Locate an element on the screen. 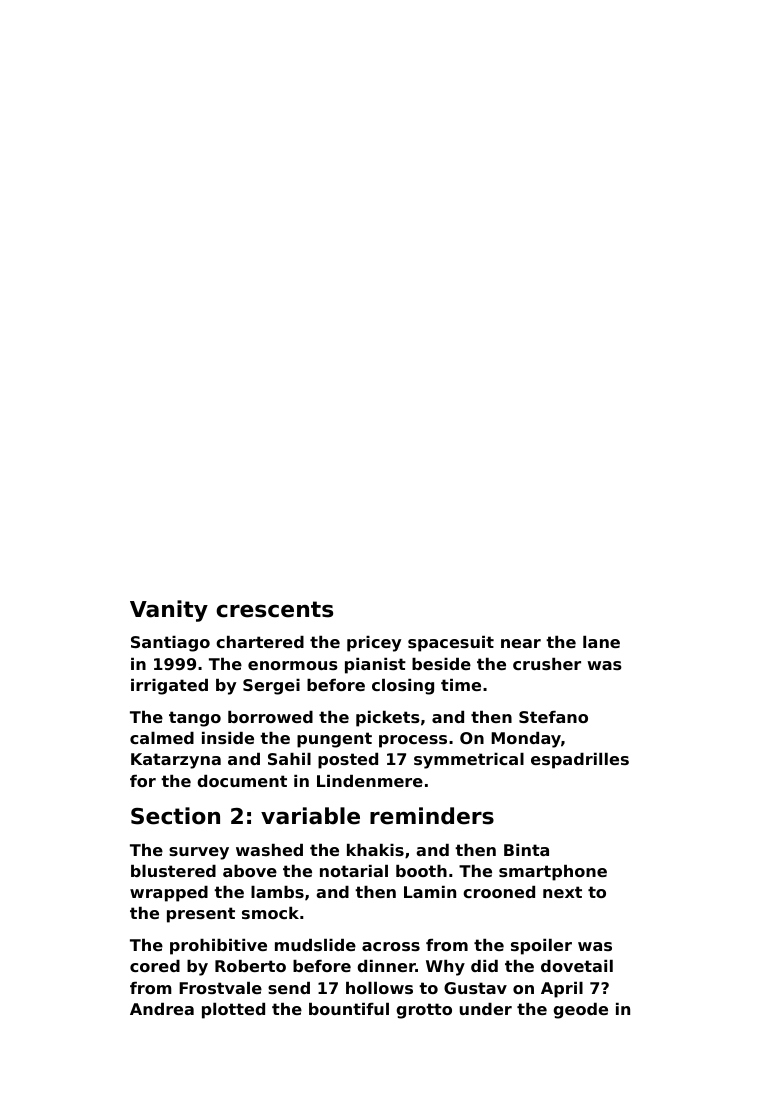 Image resolution: width=772 pixels, height=1095 pixels. pricey is located at coordinates (374, 644).
